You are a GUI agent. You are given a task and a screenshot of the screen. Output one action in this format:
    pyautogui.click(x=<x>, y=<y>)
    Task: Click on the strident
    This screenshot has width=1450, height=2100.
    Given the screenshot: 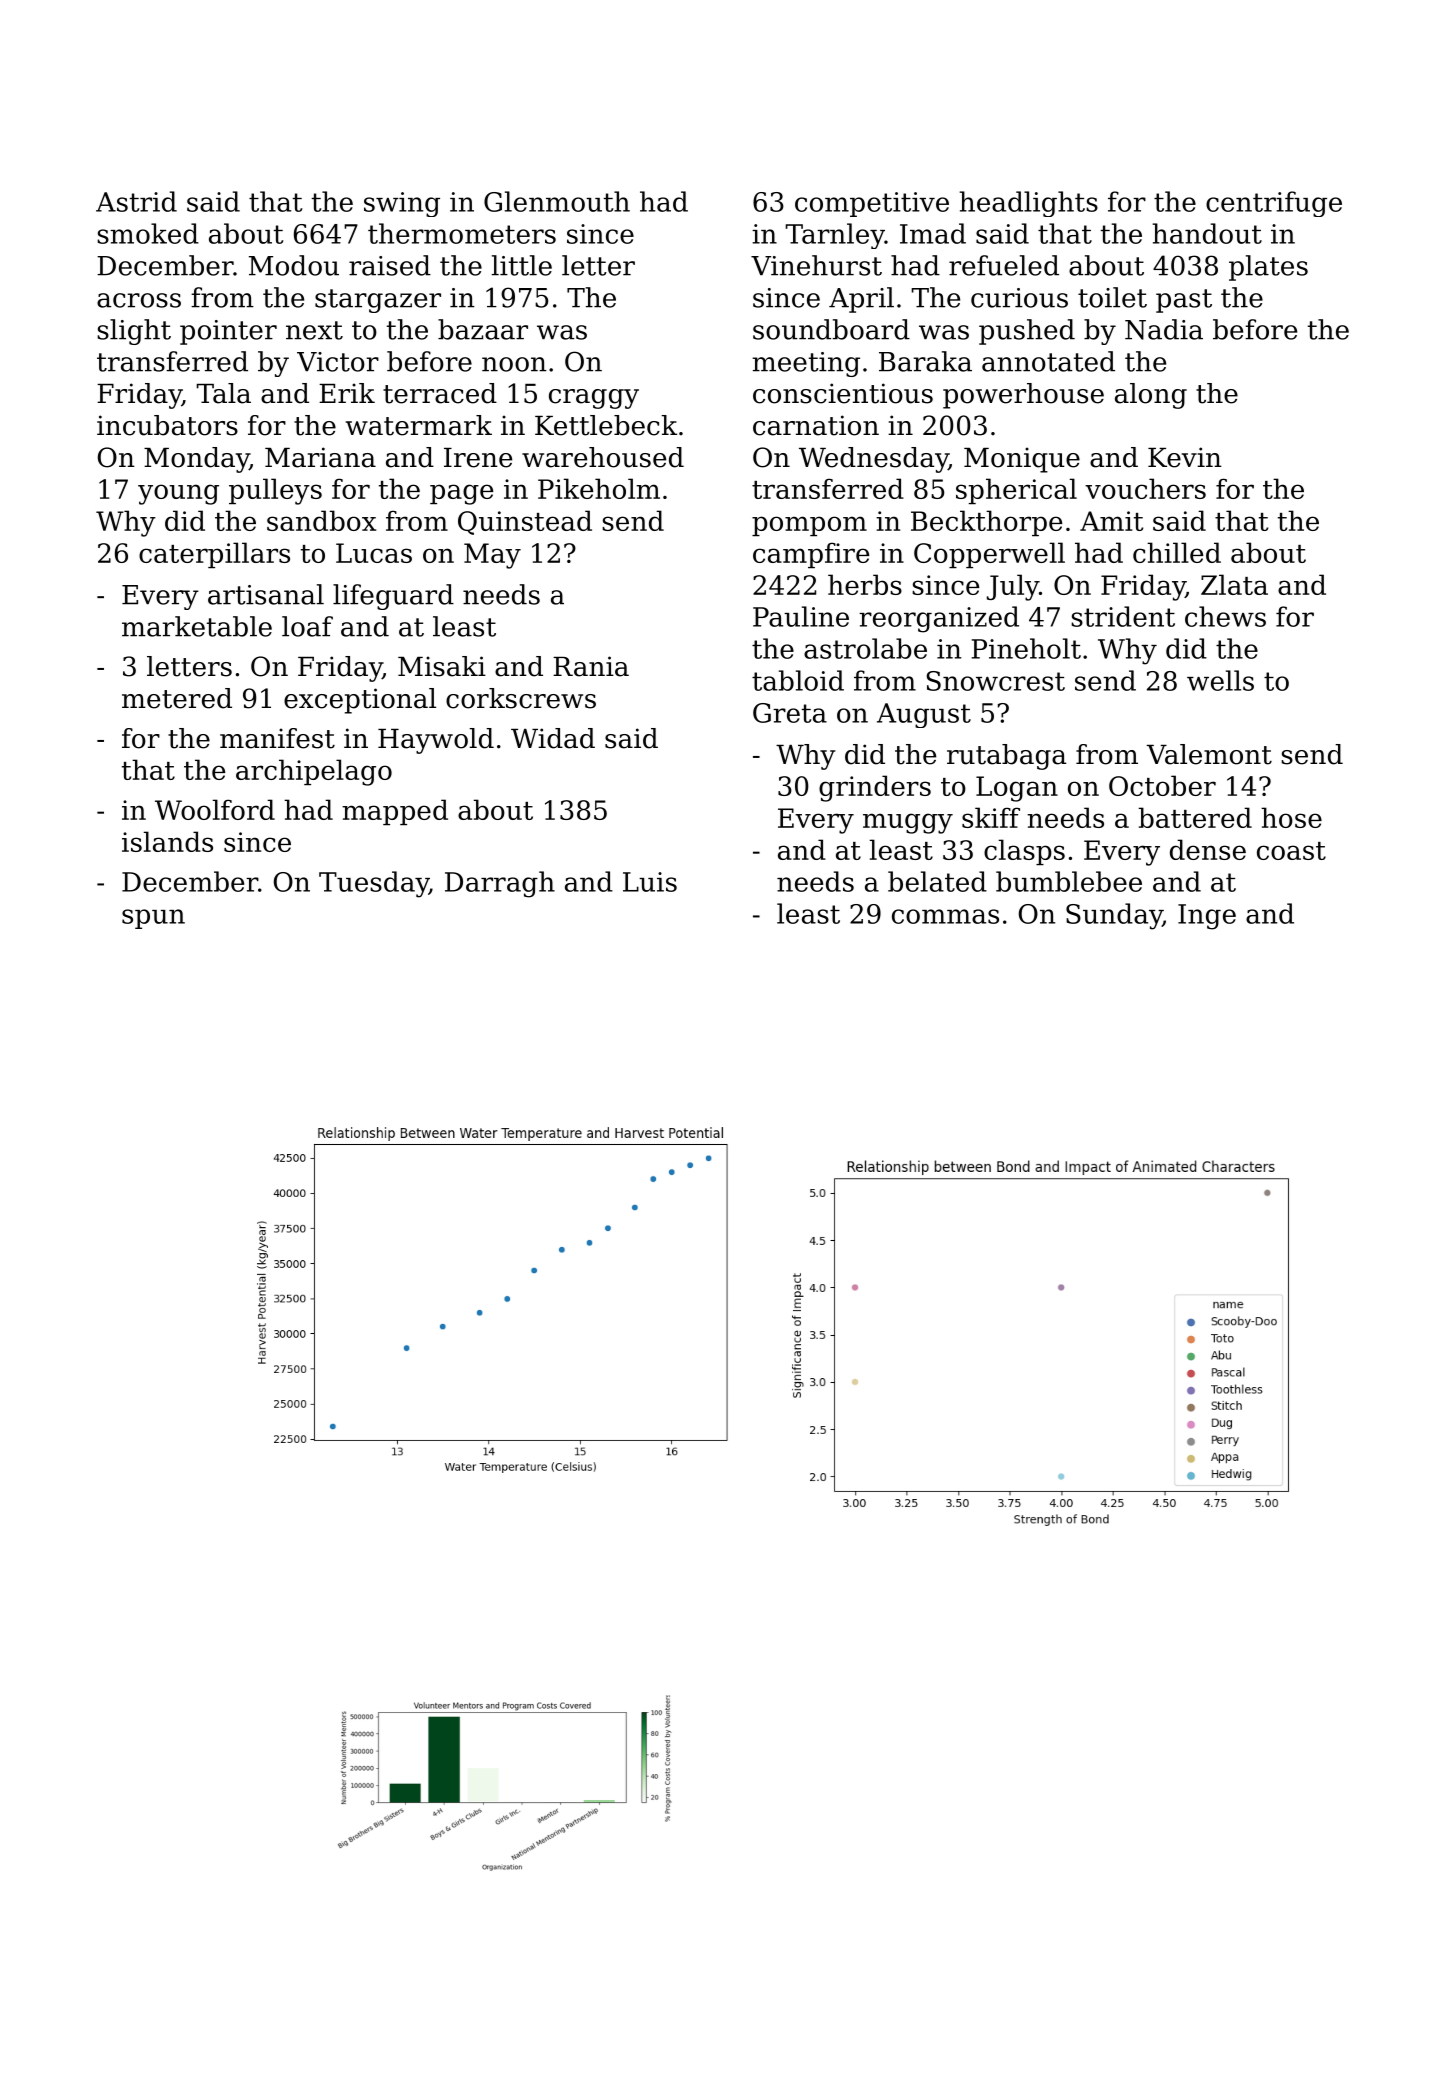 What is the action you would take?
    pyautogui.click(x=1123, y=616)
